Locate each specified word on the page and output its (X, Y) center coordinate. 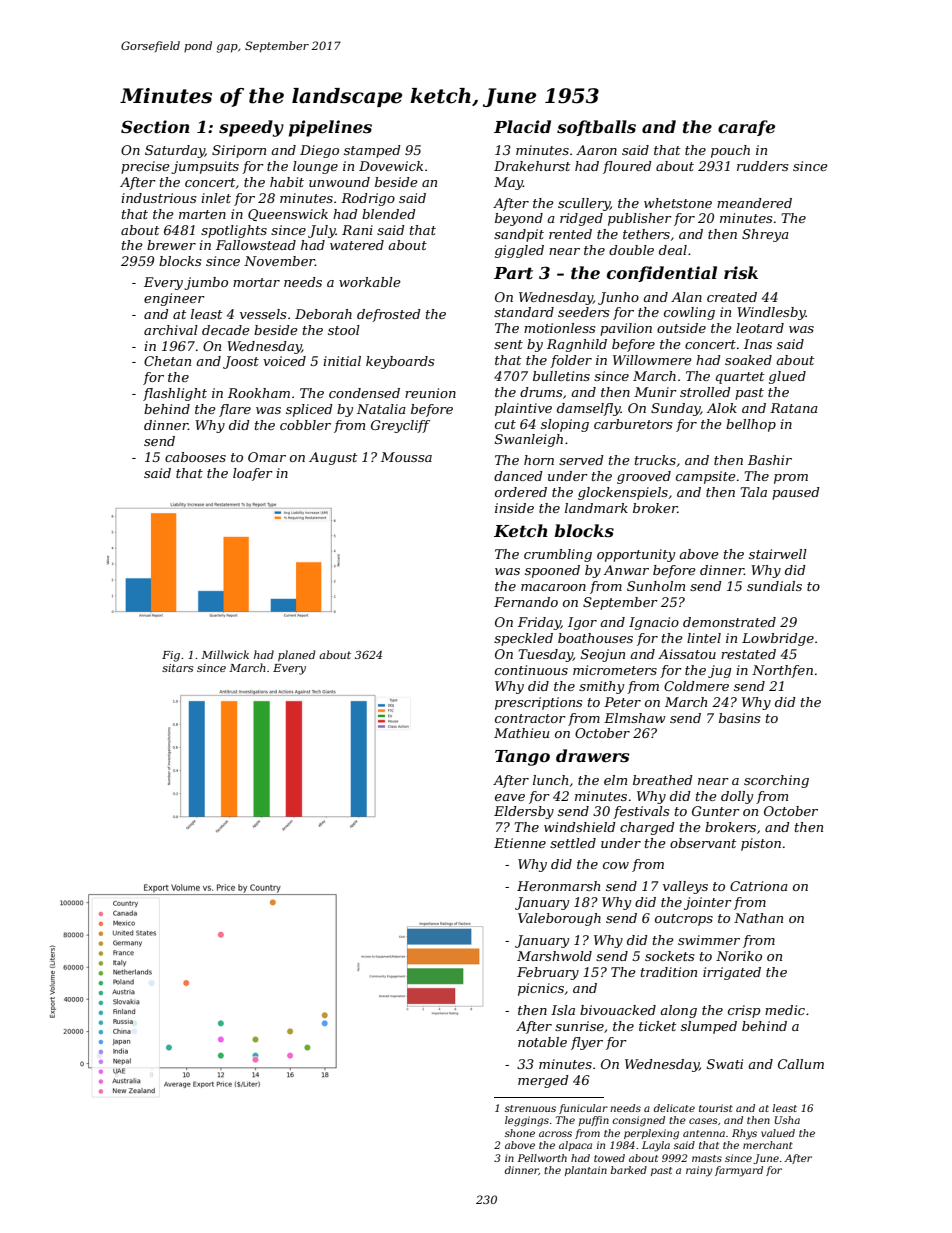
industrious (158, 198)
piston (761, 844)
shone (520, 1133)
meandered (754, 203)
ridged (581, 219)
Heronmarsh (558, 886)
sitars (177, 668)
